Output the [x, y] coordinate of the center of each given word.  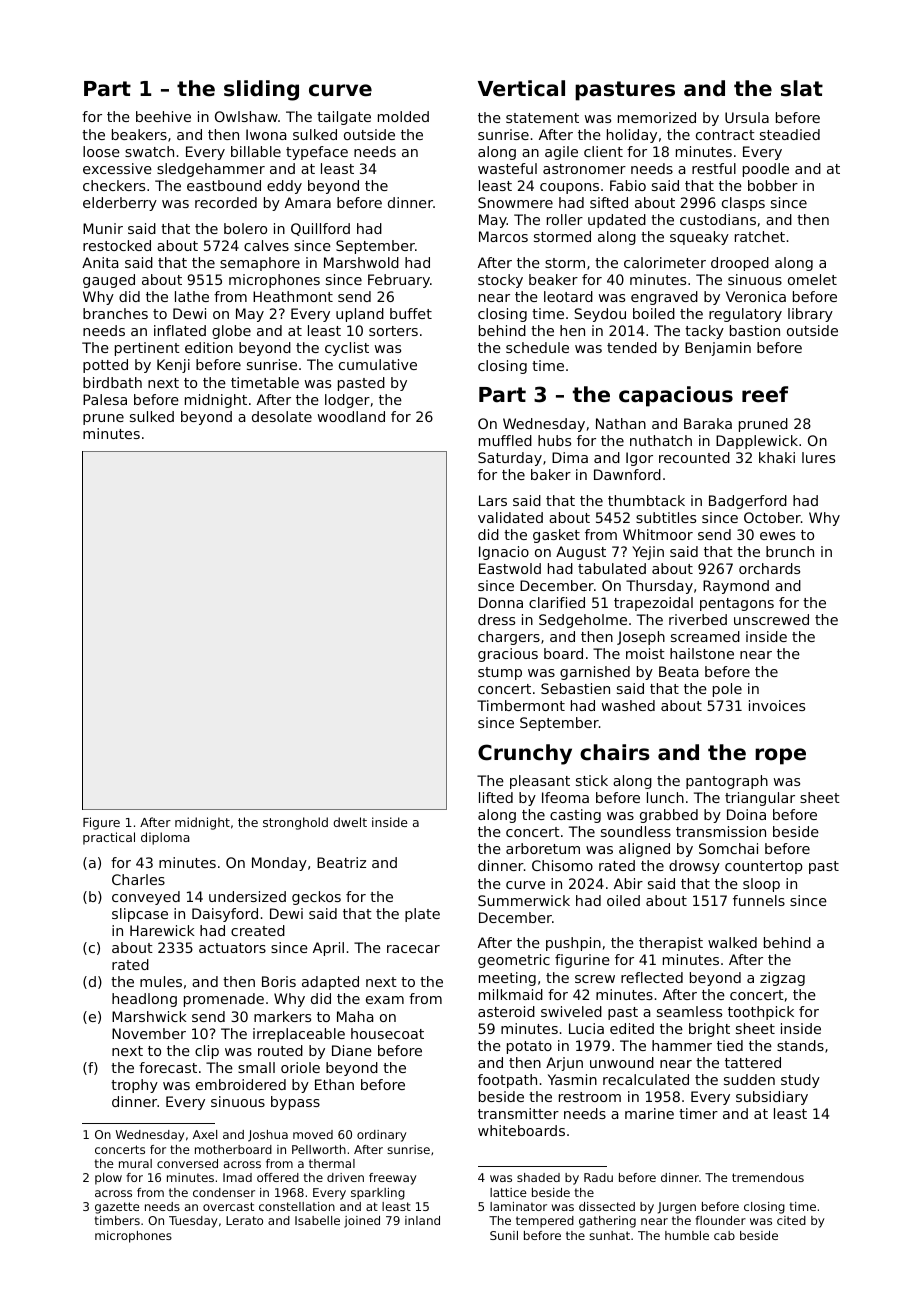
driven [345, 1177]
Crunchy [525, 754]
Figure [101, 823]
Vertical [521, 88]
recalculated [646, 1079]
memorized [657, 117]
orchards [769, 568]
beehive [163, 116]
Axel [205, 1134]
